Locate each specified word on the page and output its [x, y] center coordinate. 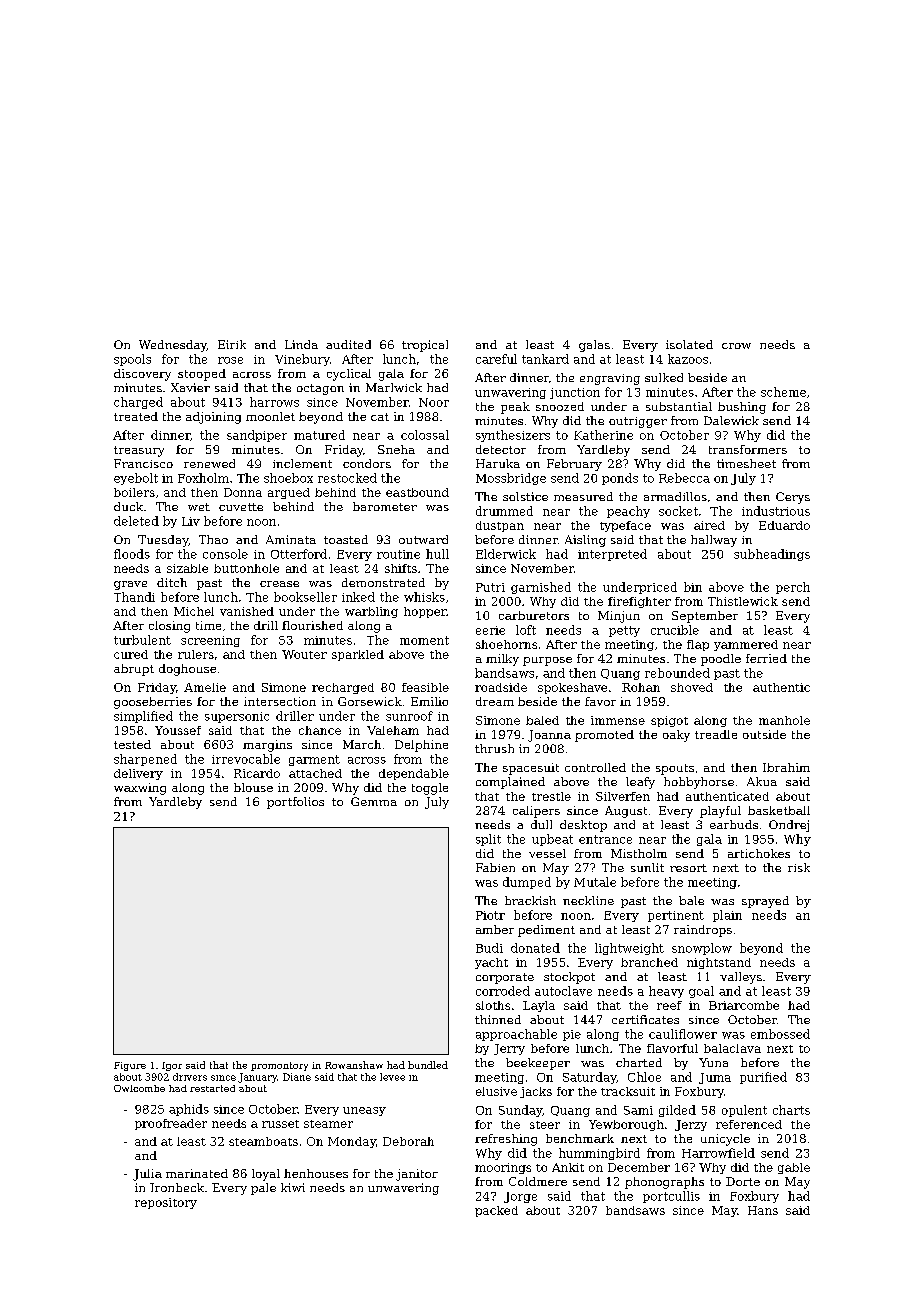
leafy [640, 783]
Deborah [408, 1141]
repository [166, 1203]
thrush [494, 748]
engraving [610, 379]
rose [230, 360]
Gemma [374, 801]
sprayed [765, 902]
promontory [279, 1066]
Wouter [304, 654]
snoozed [560, 406]
